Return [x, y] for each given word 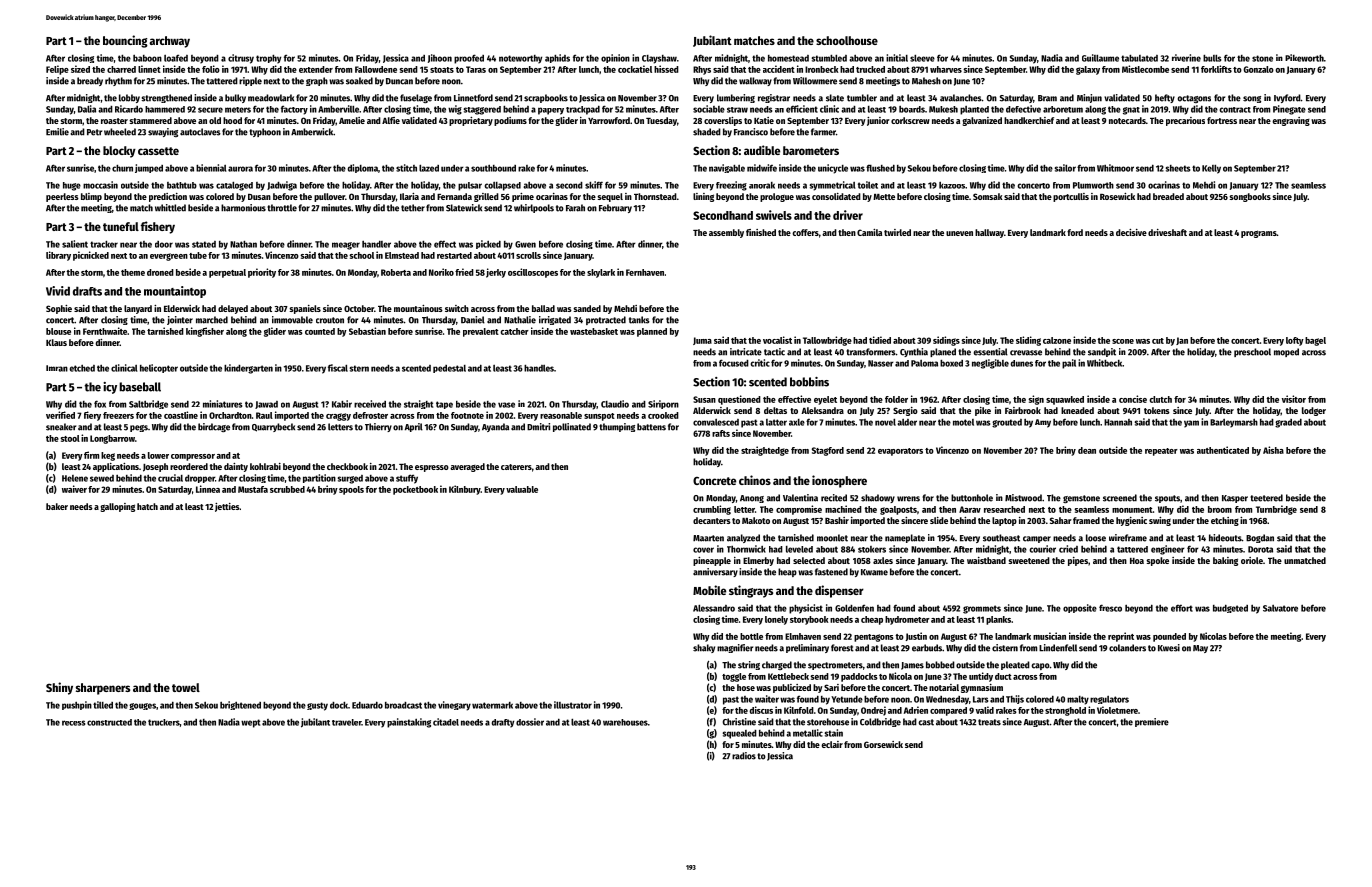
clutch [1160, 399]
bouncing [125, 41]
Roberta [396, 272]
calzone [1057, 340]
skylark [601, 273]
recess [73, 723]
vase [506, 405]
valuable [522, 489]
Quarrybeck [273, 427]
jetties [227, 507]
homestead [788, 58]
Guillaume [1100, 58]
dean [1087, 450]
